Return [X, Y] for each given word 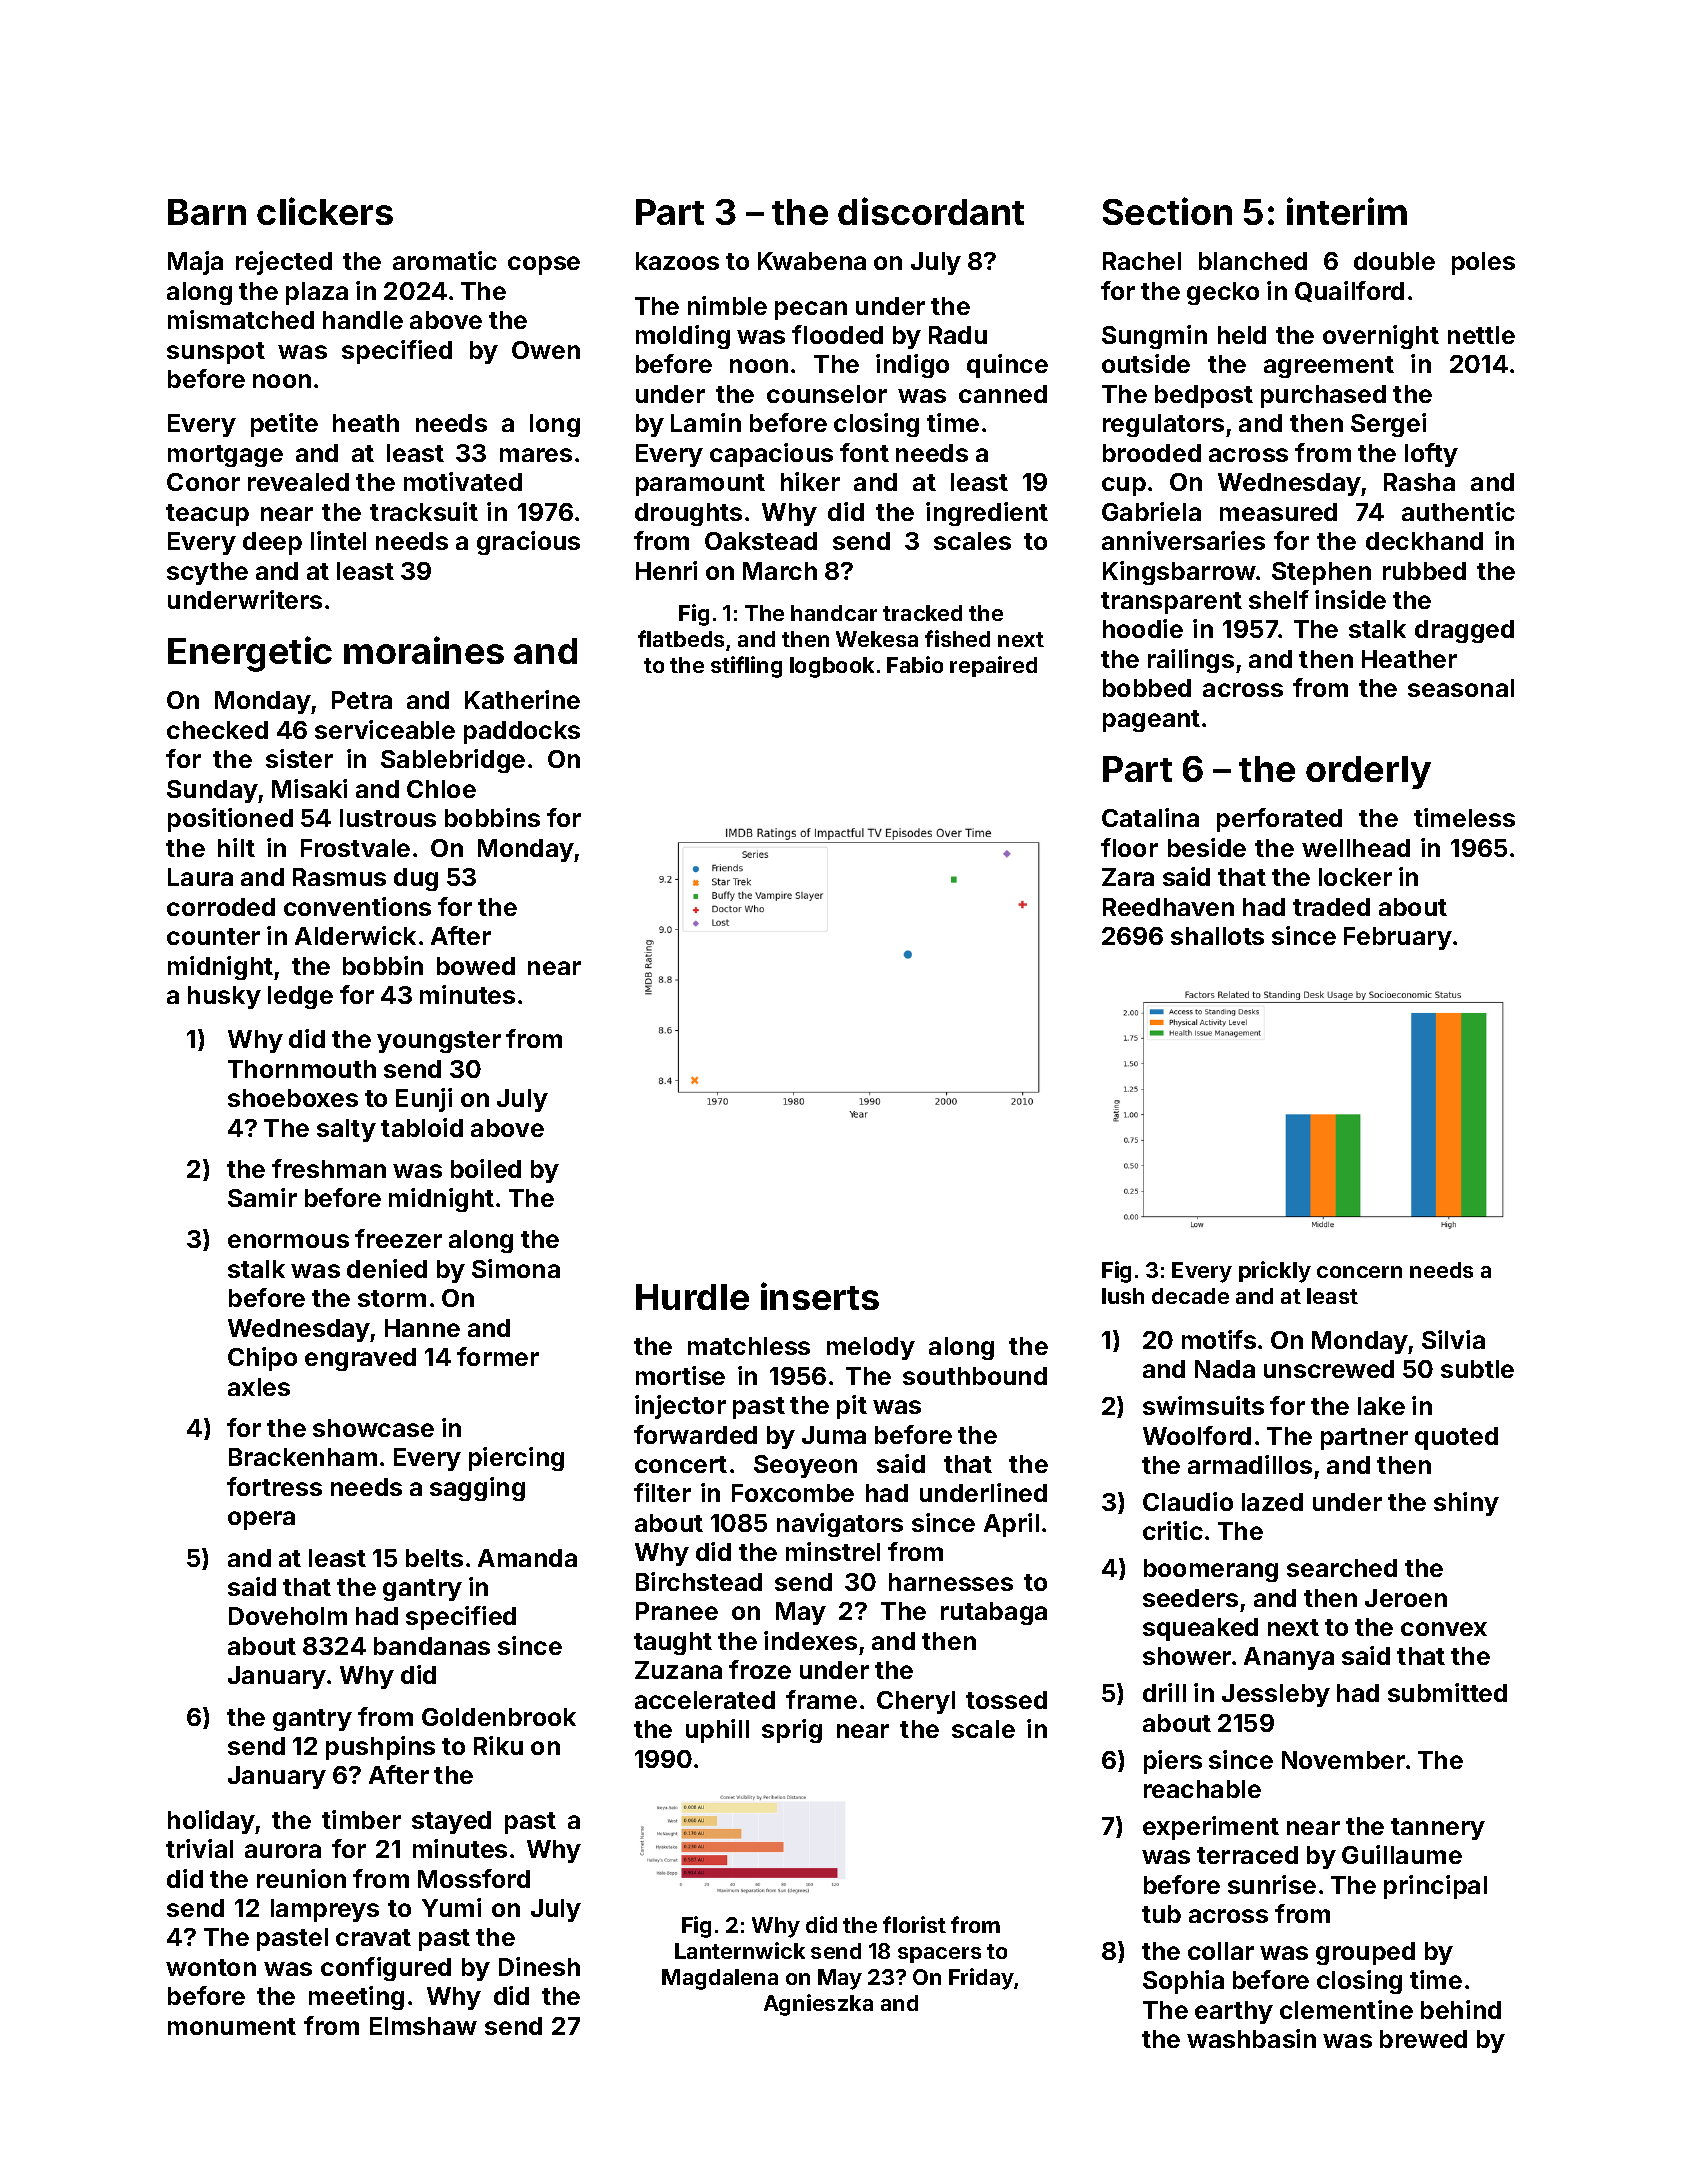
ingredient [987, 514]
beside [1207, 847]
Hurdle [692, 1297]
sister [299, 758]
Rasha [1419, 482]
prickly [1275, 1272]
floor [1129, 847]
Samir [262, 1197]
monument [232, 2026]
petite [284, 425]
